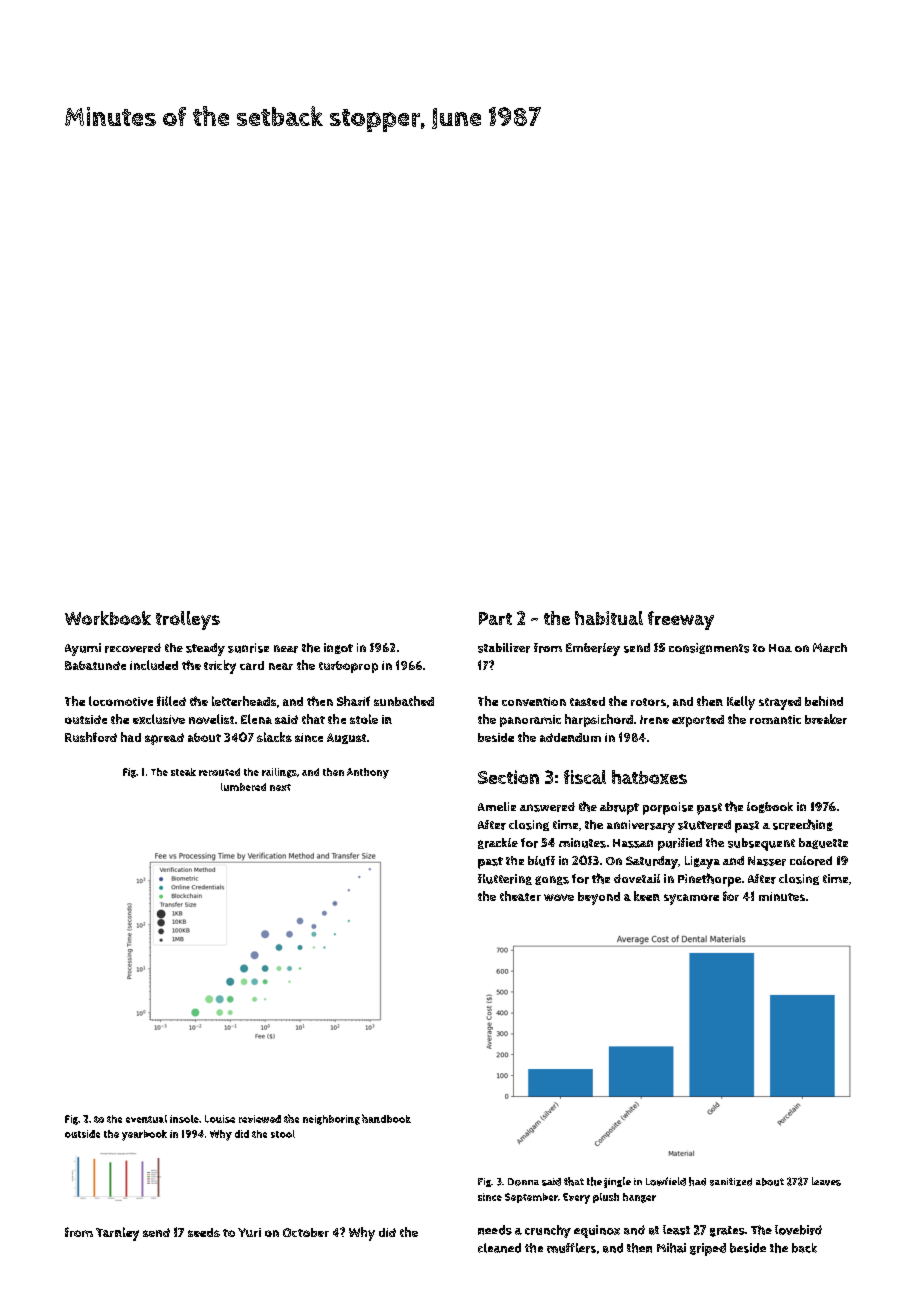 This screenshot has height=1308, width=924. I want to click on card, so click(252, 665).
